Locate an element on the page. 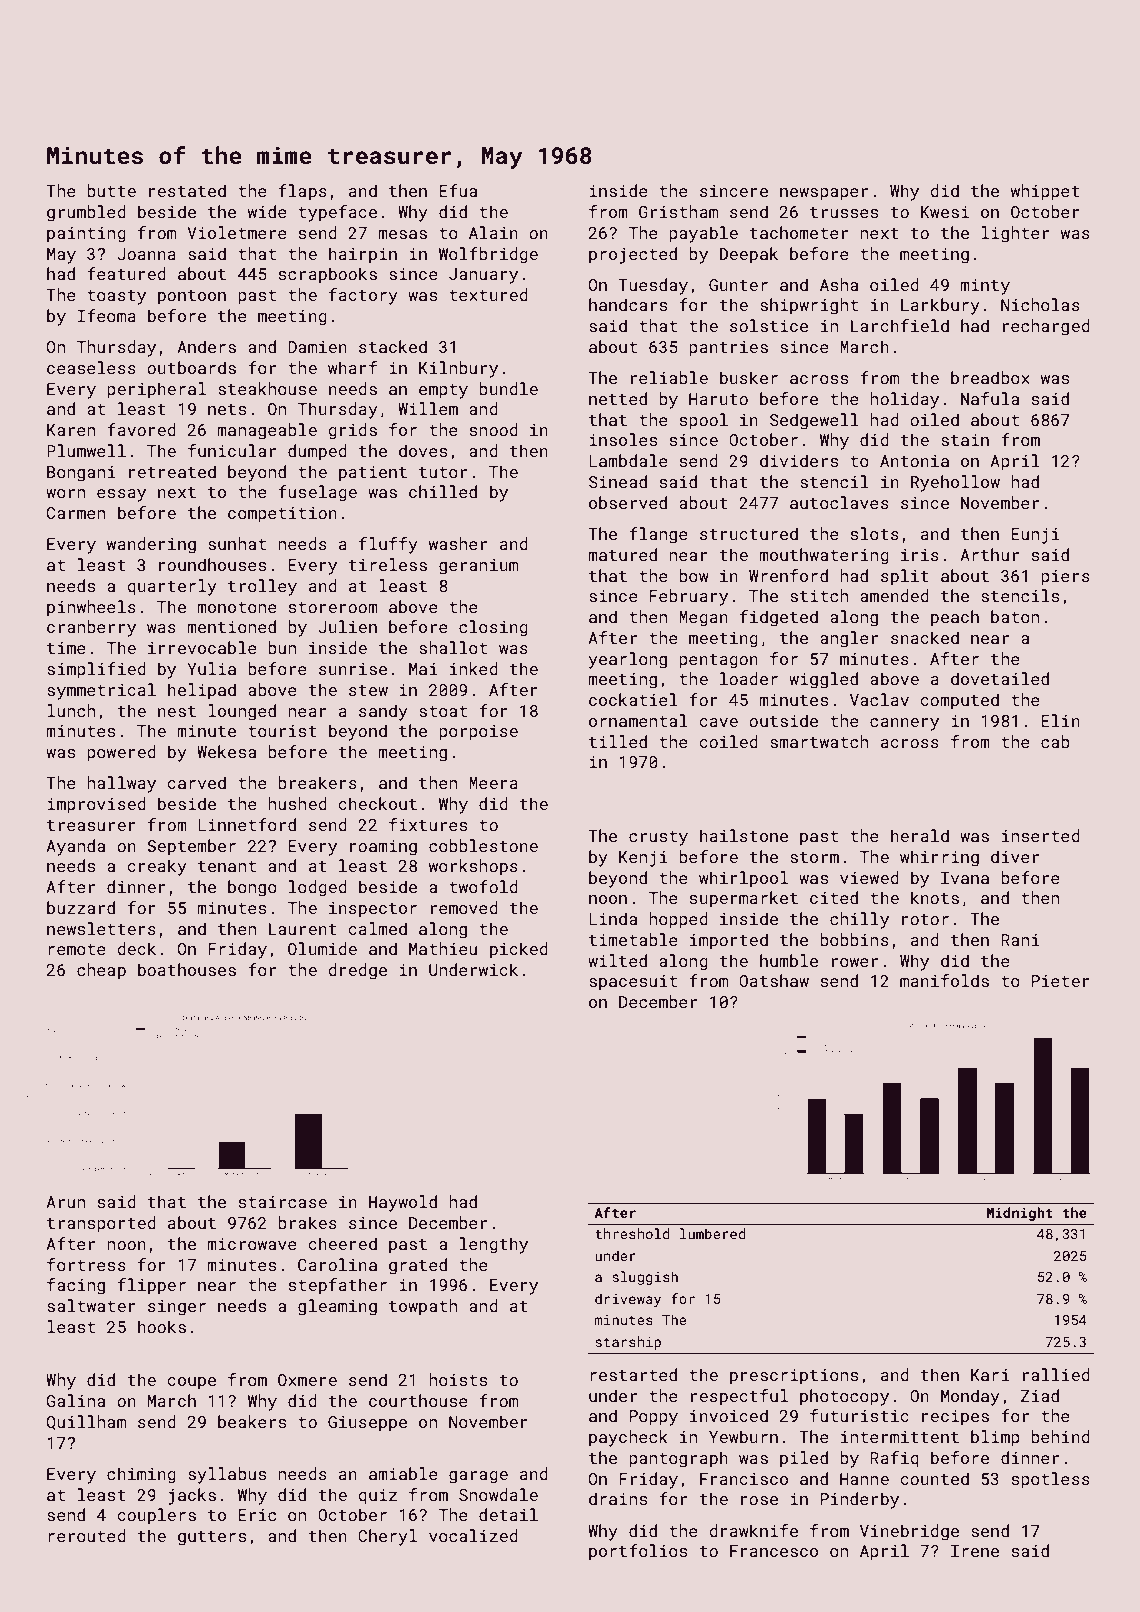 This image has width=1140, height=1612. rerouted is located at coordinates (87, 1535).
